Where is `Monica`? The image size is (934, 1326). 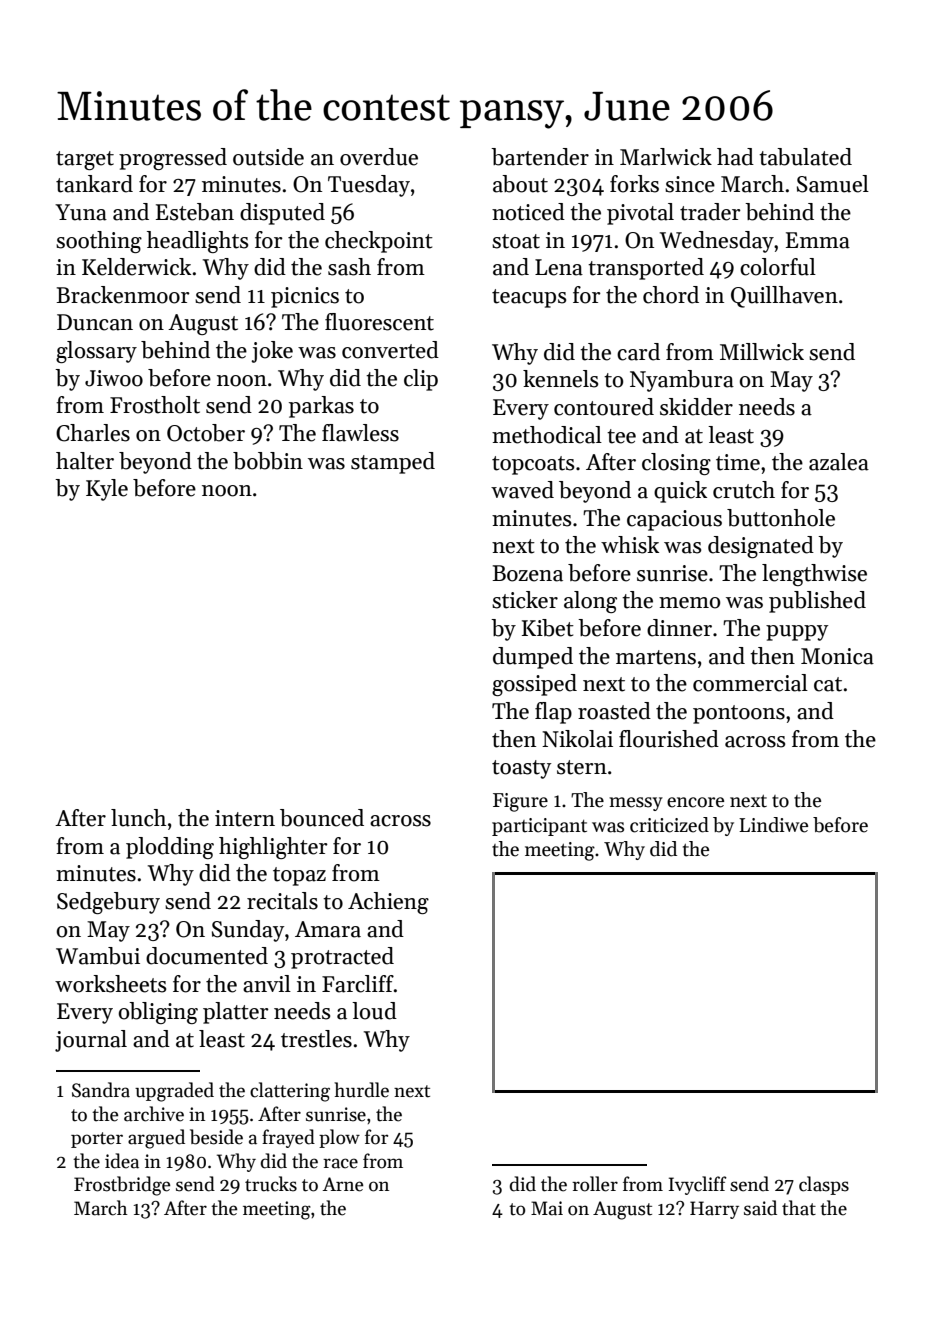 Monica is located at coordinates (837, 656).
